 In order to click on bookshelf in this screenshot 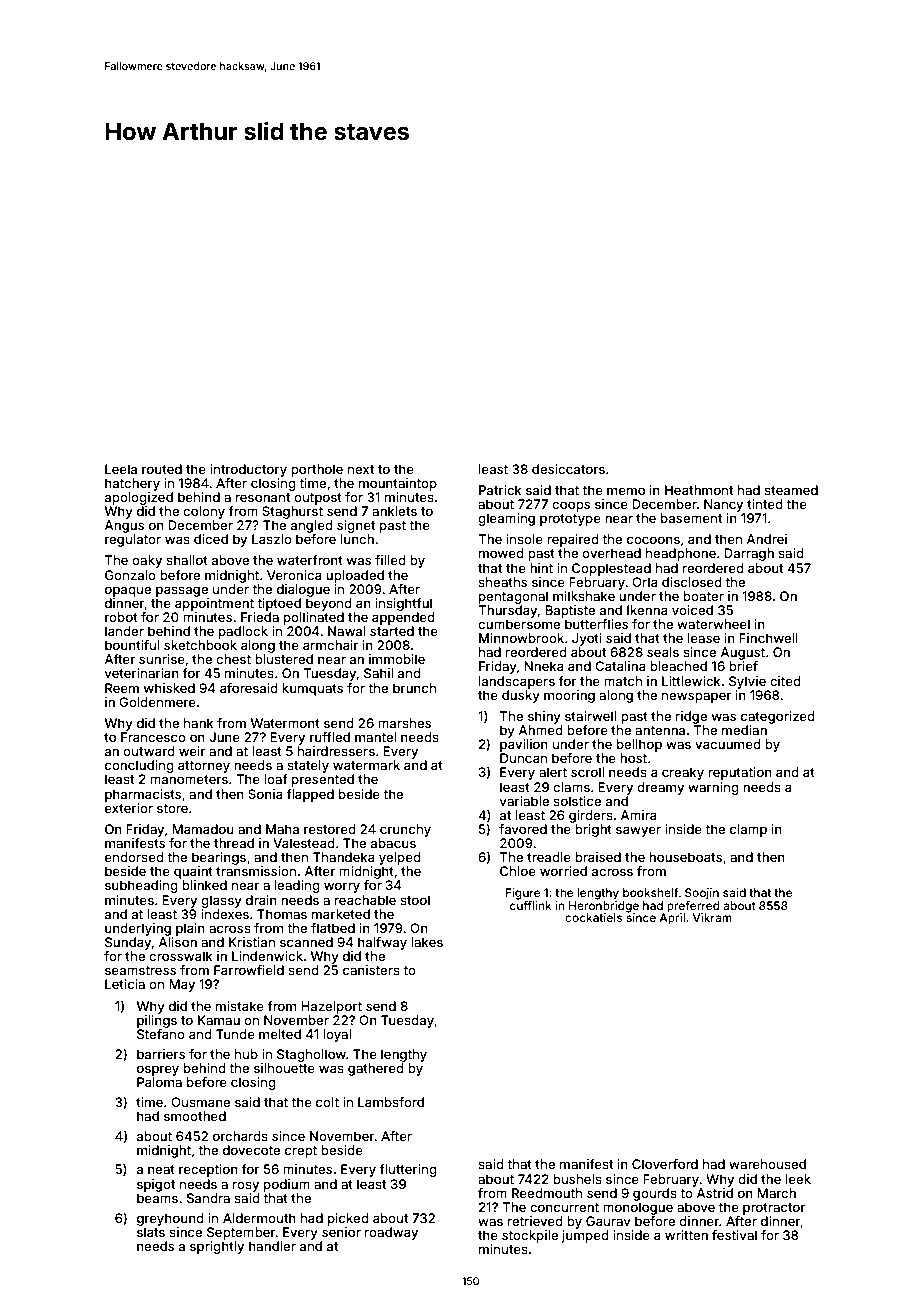, I will do `click(651, 892)`.
